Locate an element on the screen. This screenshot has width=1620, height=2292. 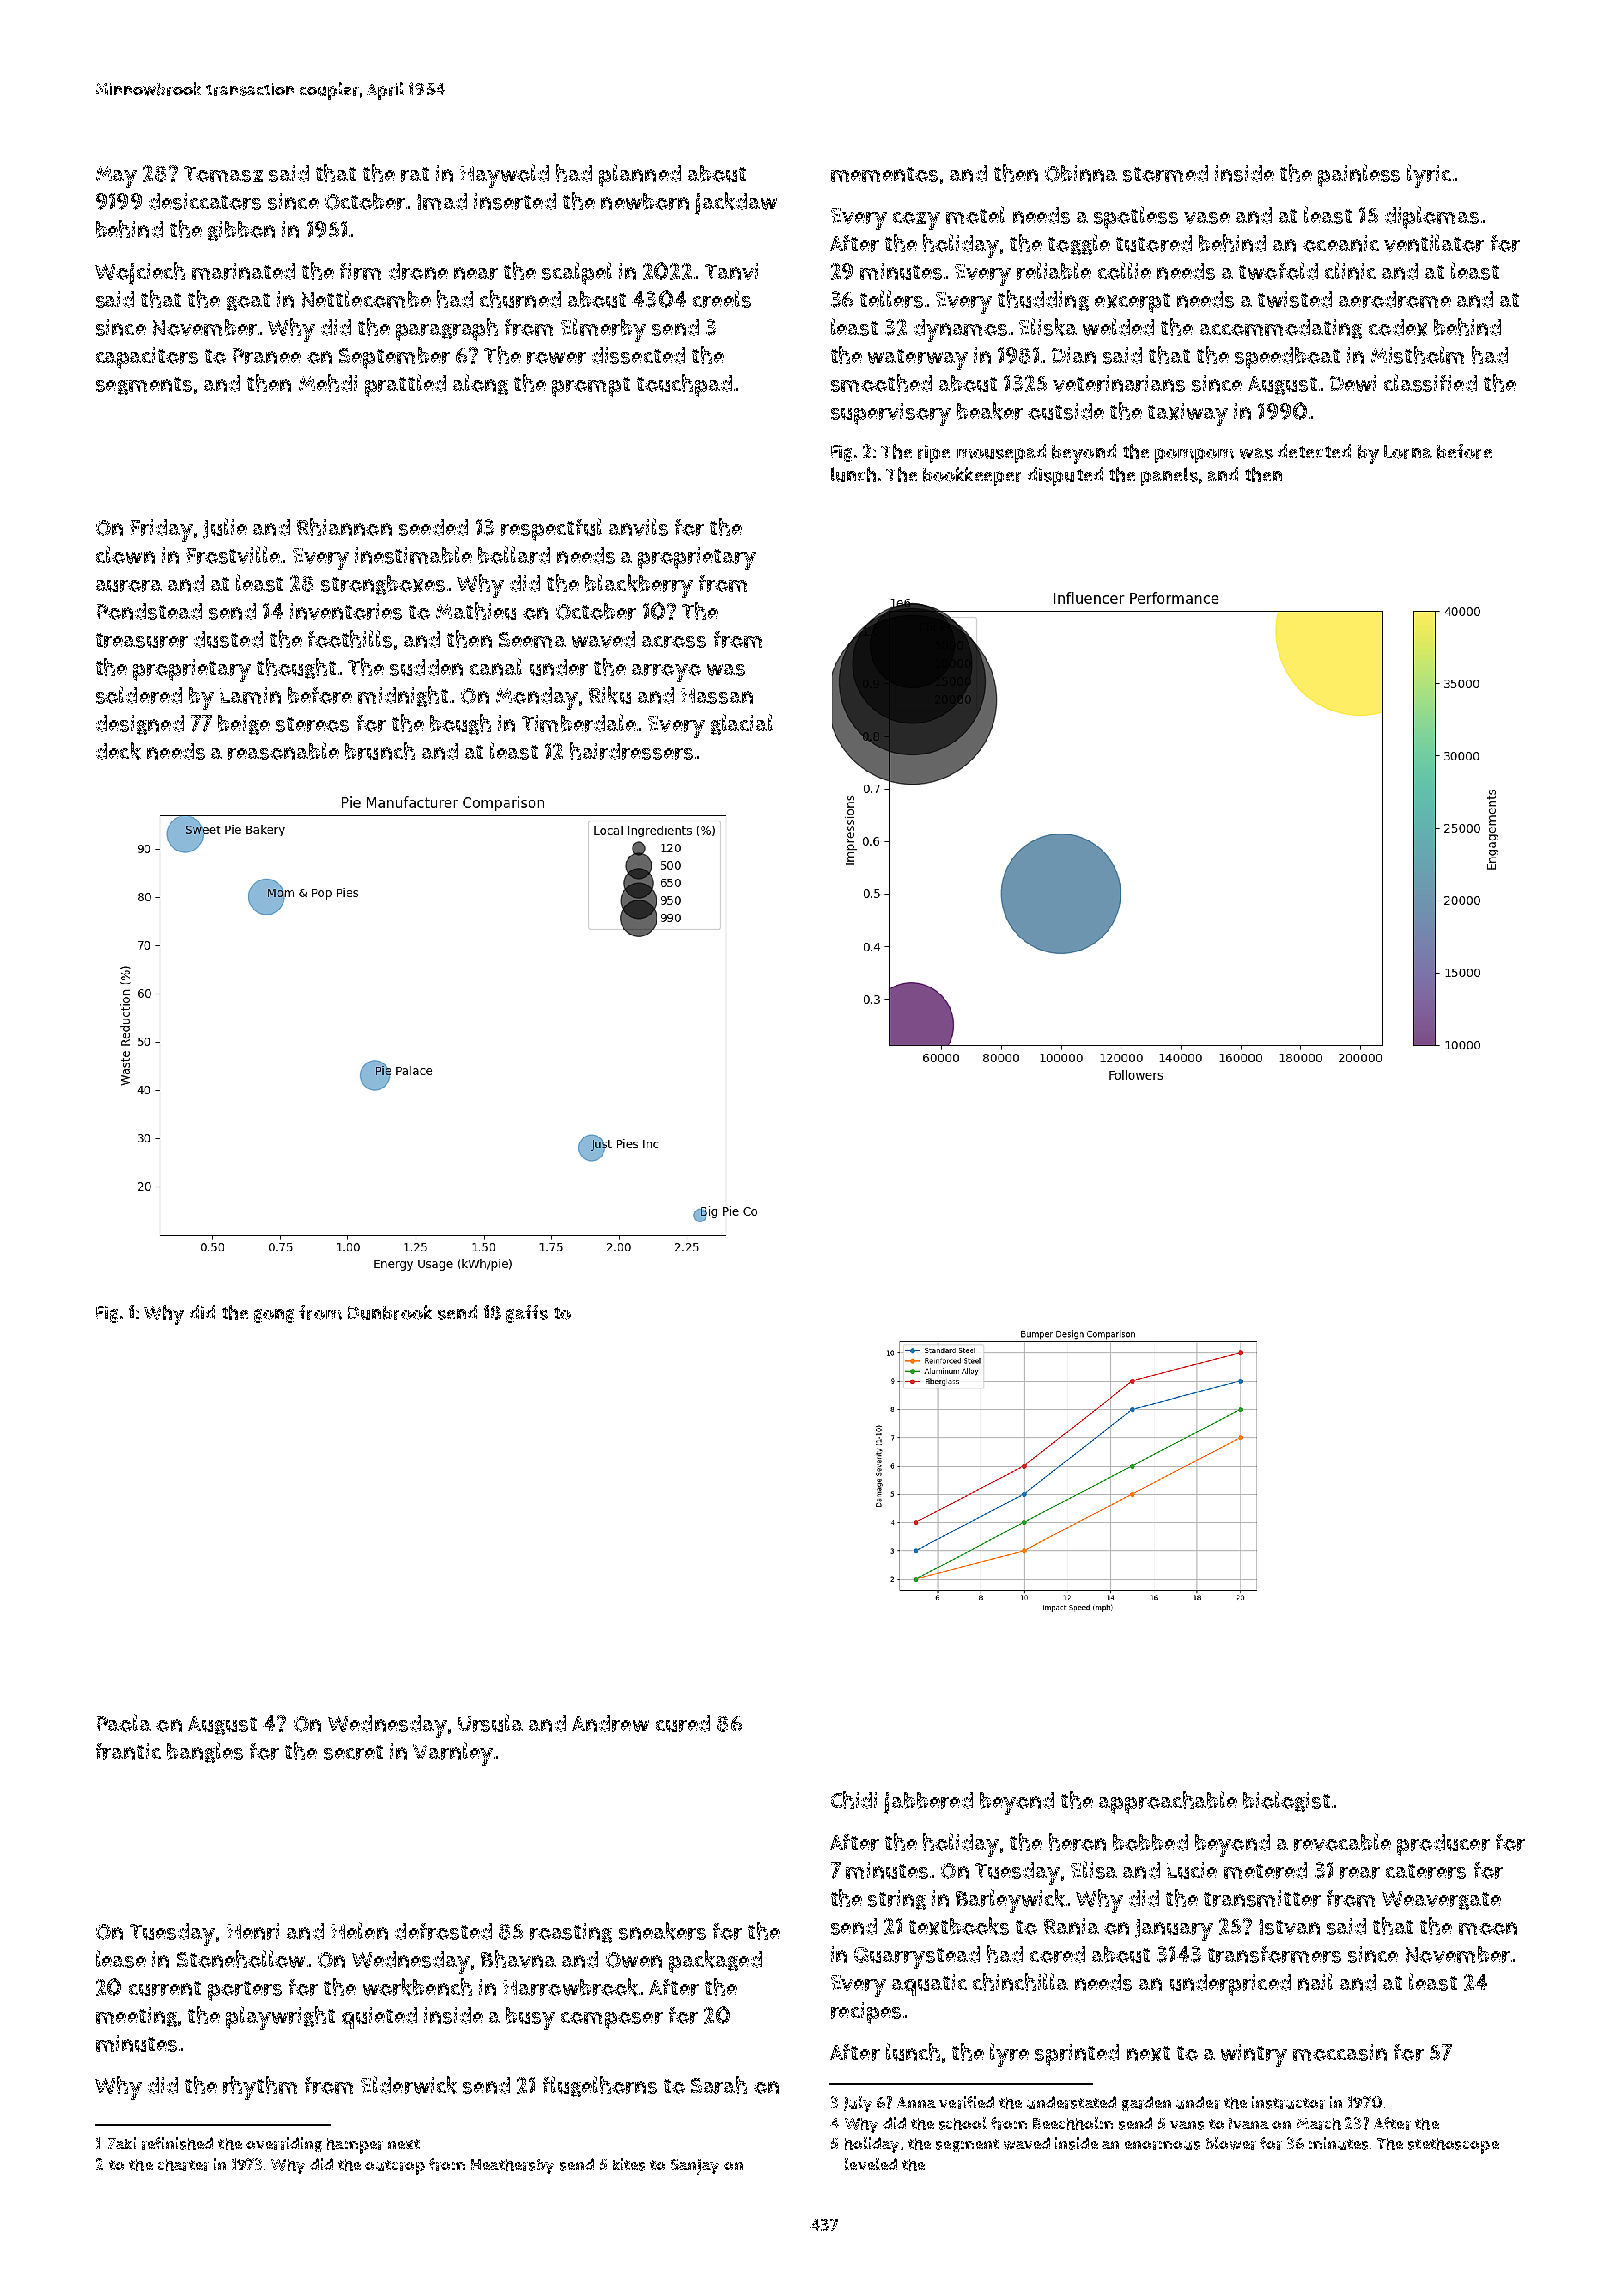
Lorna is located at coordinates (1408, 452).
